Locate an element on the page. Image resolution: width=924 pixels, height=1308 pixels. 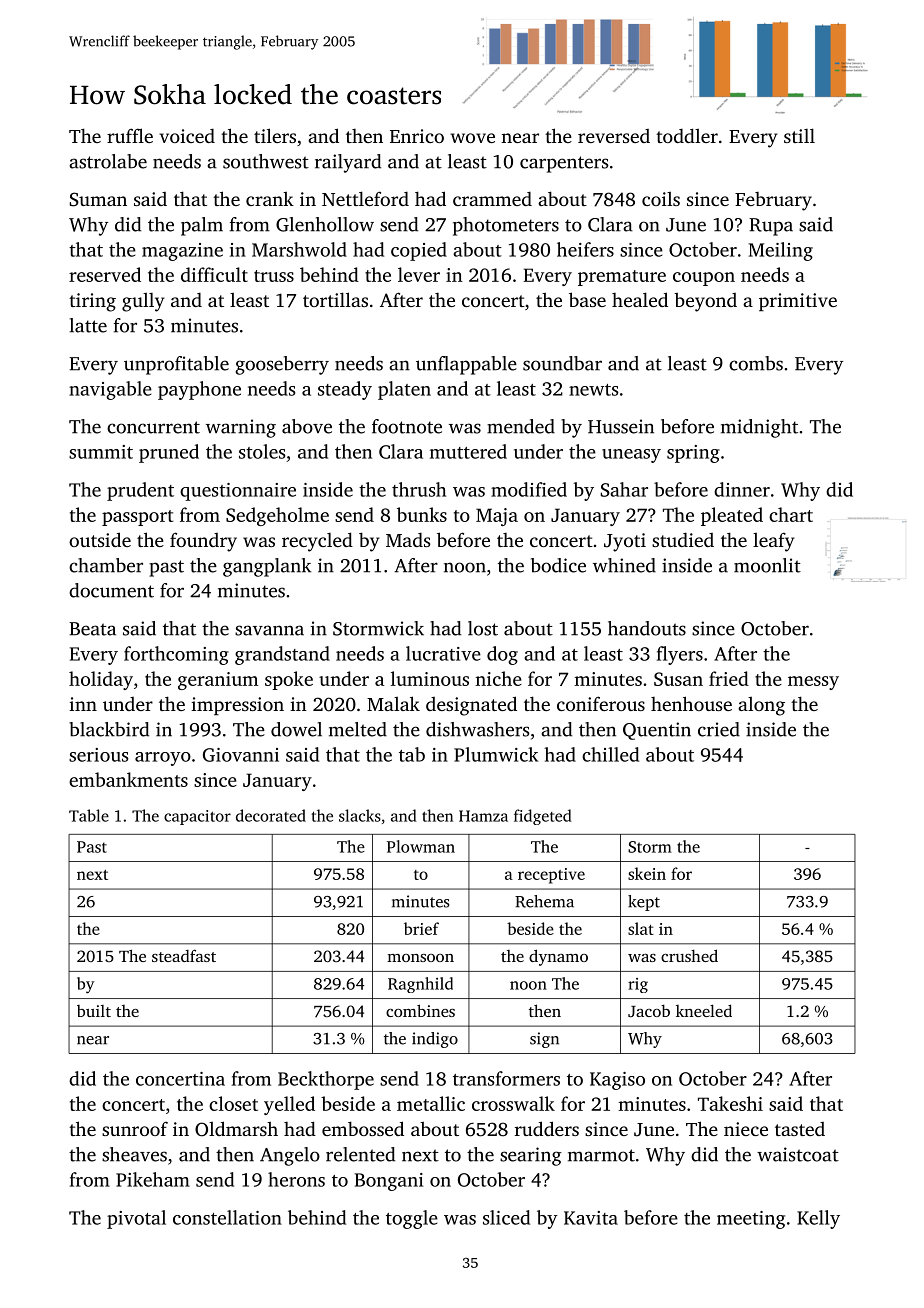
built is located at coordinates (94, 1011).
